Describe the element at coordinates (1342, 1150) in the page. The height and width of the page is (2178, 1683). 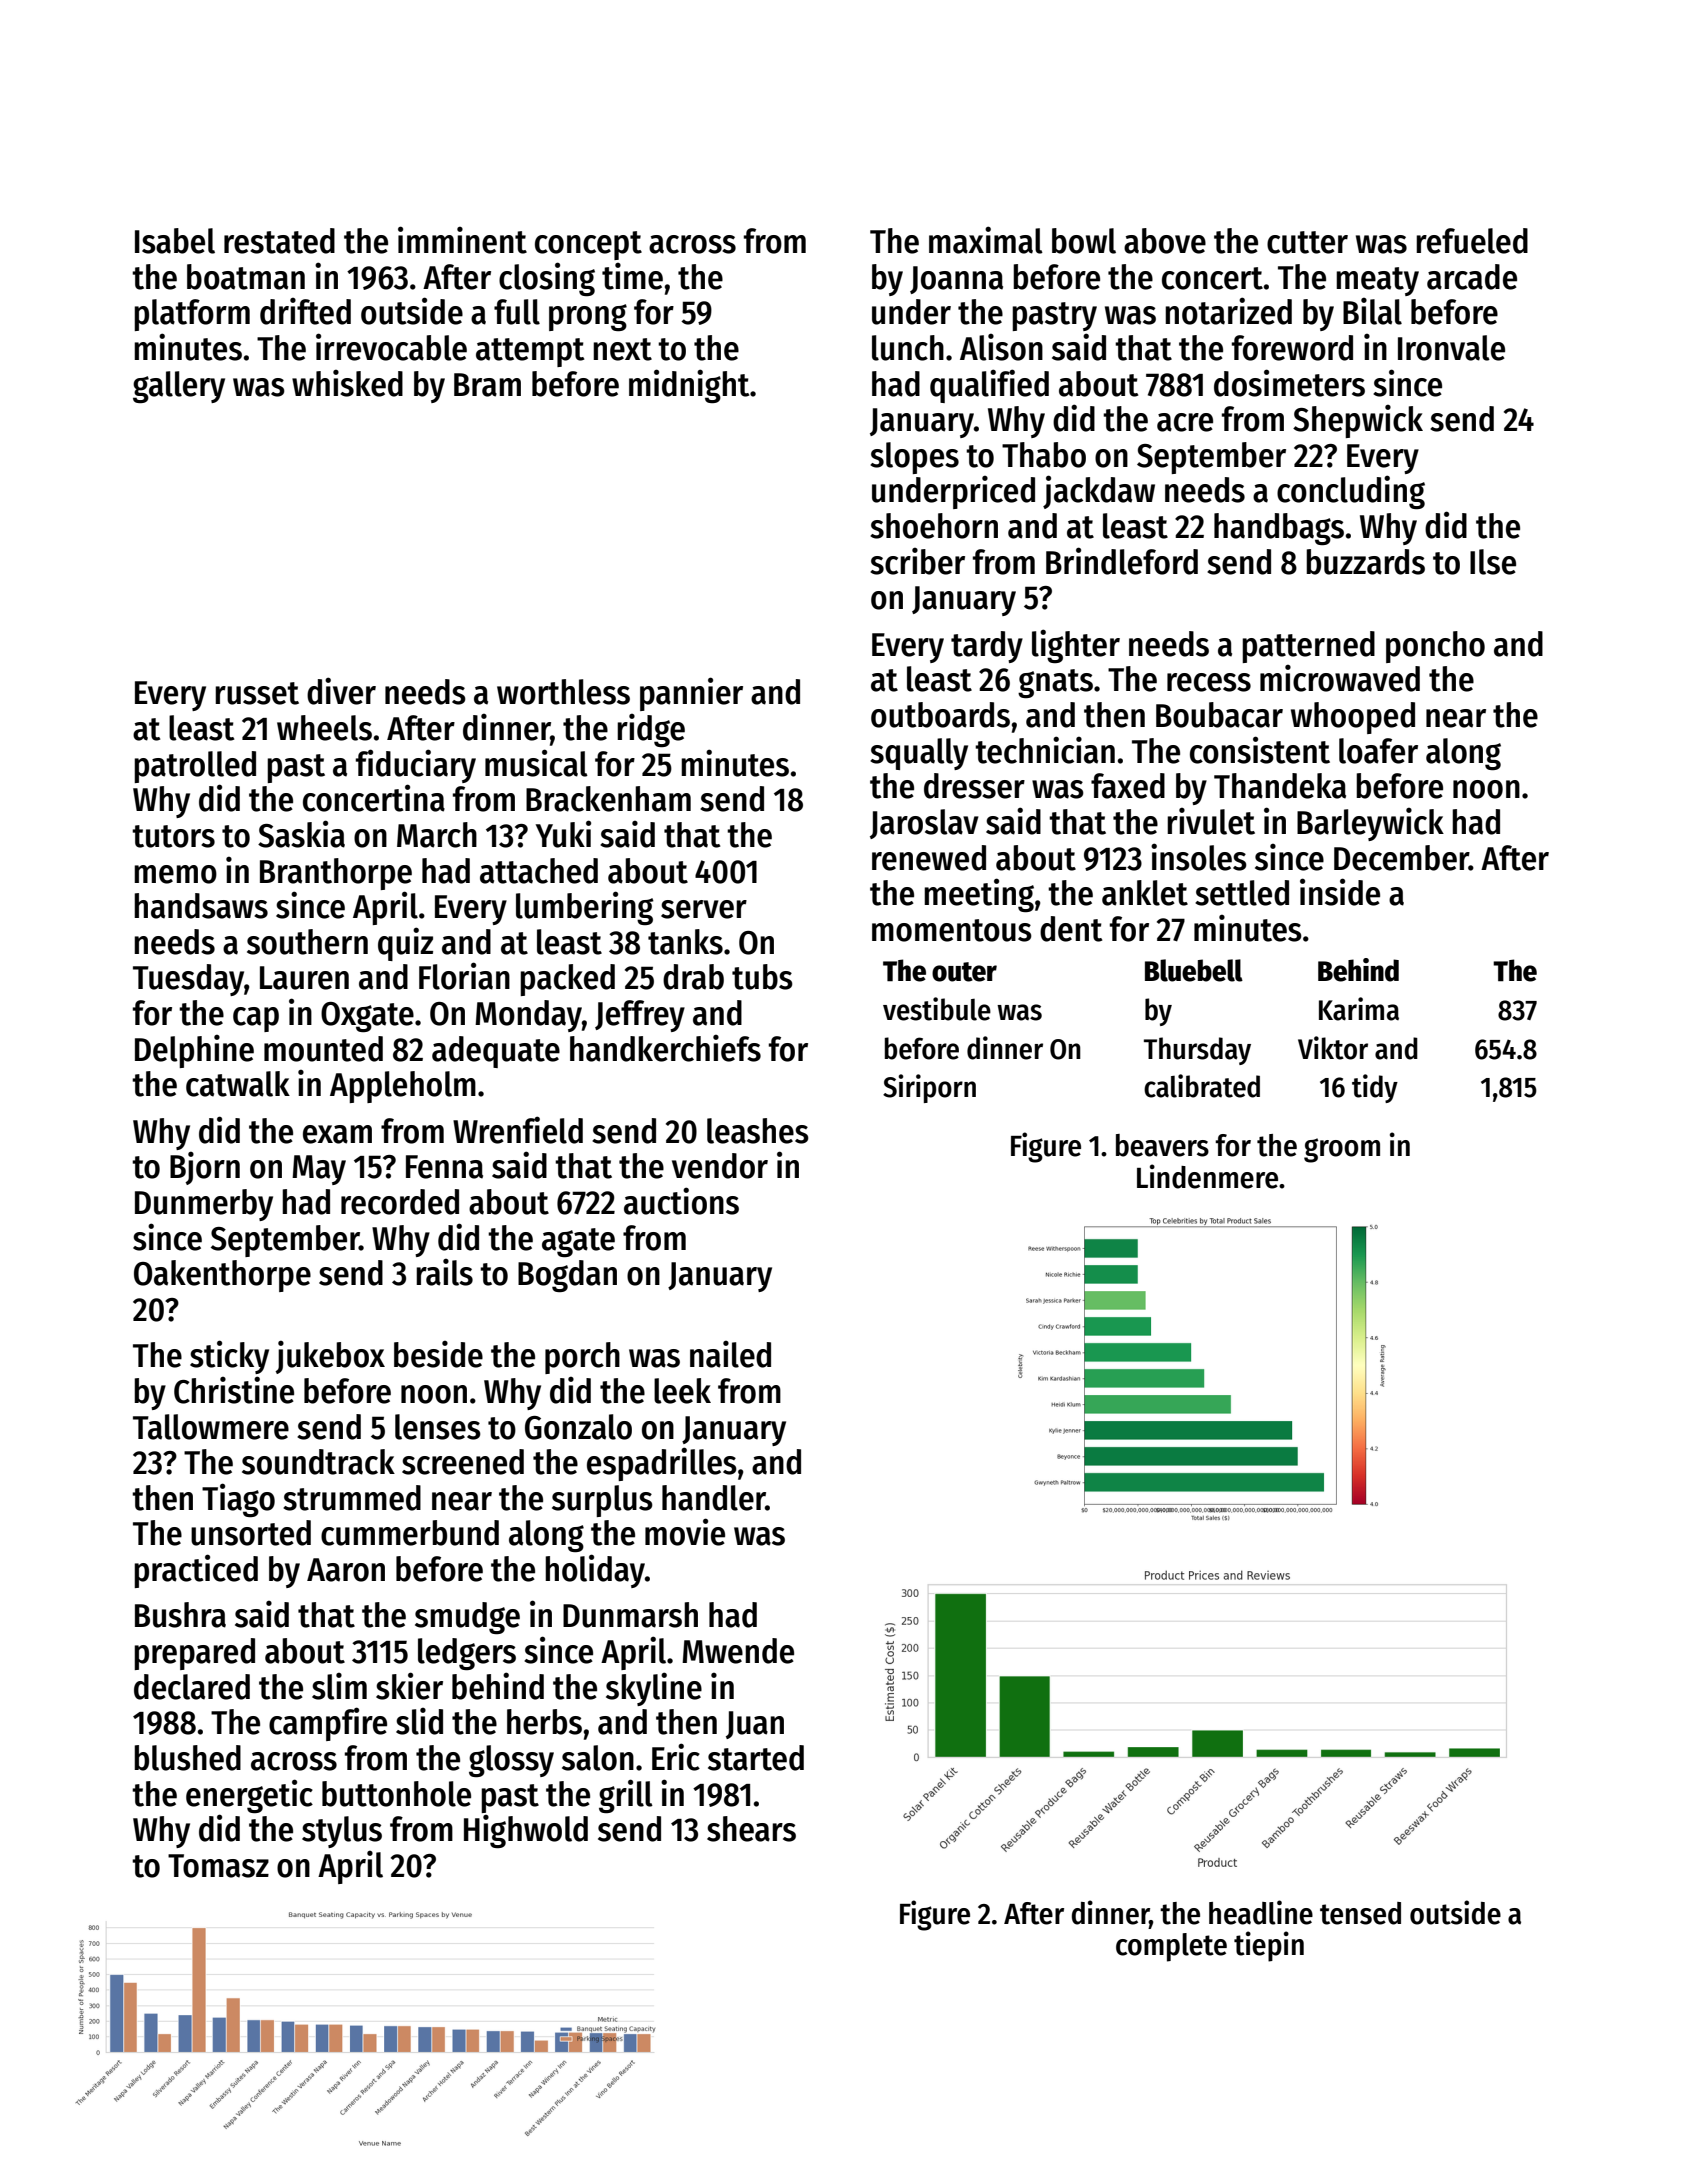
I see `groom` at that location.
